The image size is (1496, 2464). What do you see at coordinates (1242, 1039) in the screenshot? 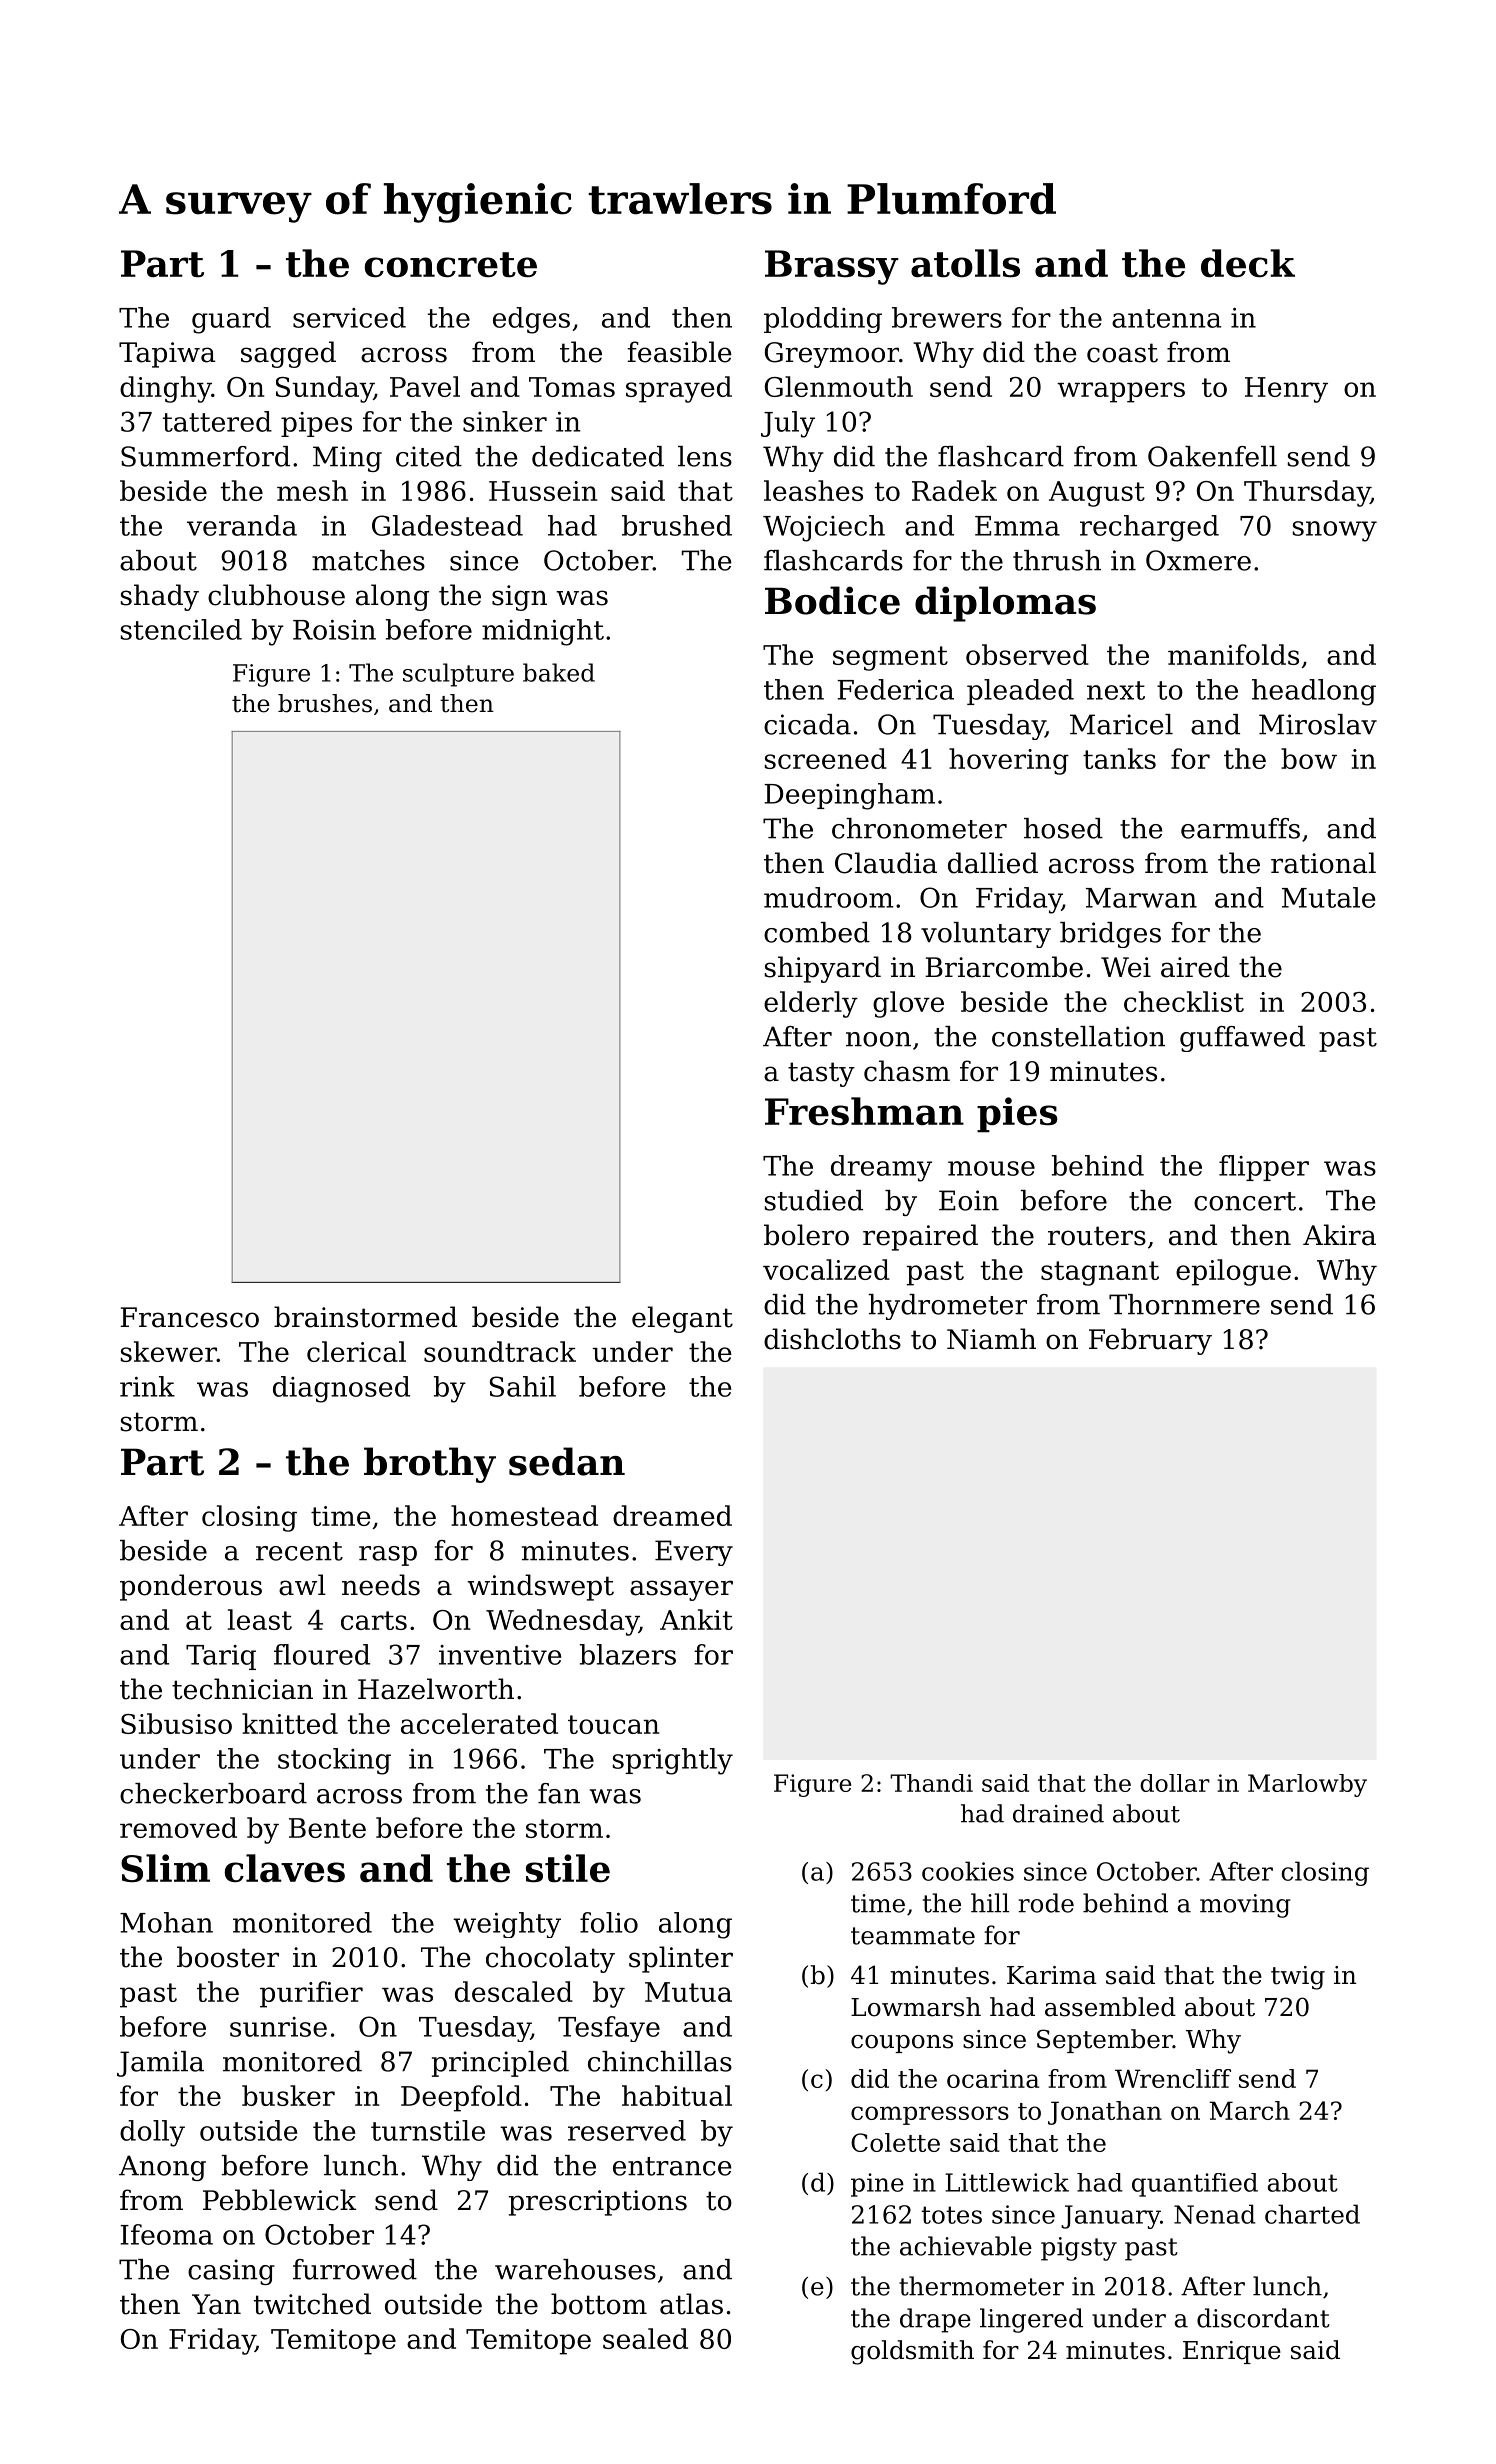
I see `guffawed` at bounding box center [1242, 1039].
